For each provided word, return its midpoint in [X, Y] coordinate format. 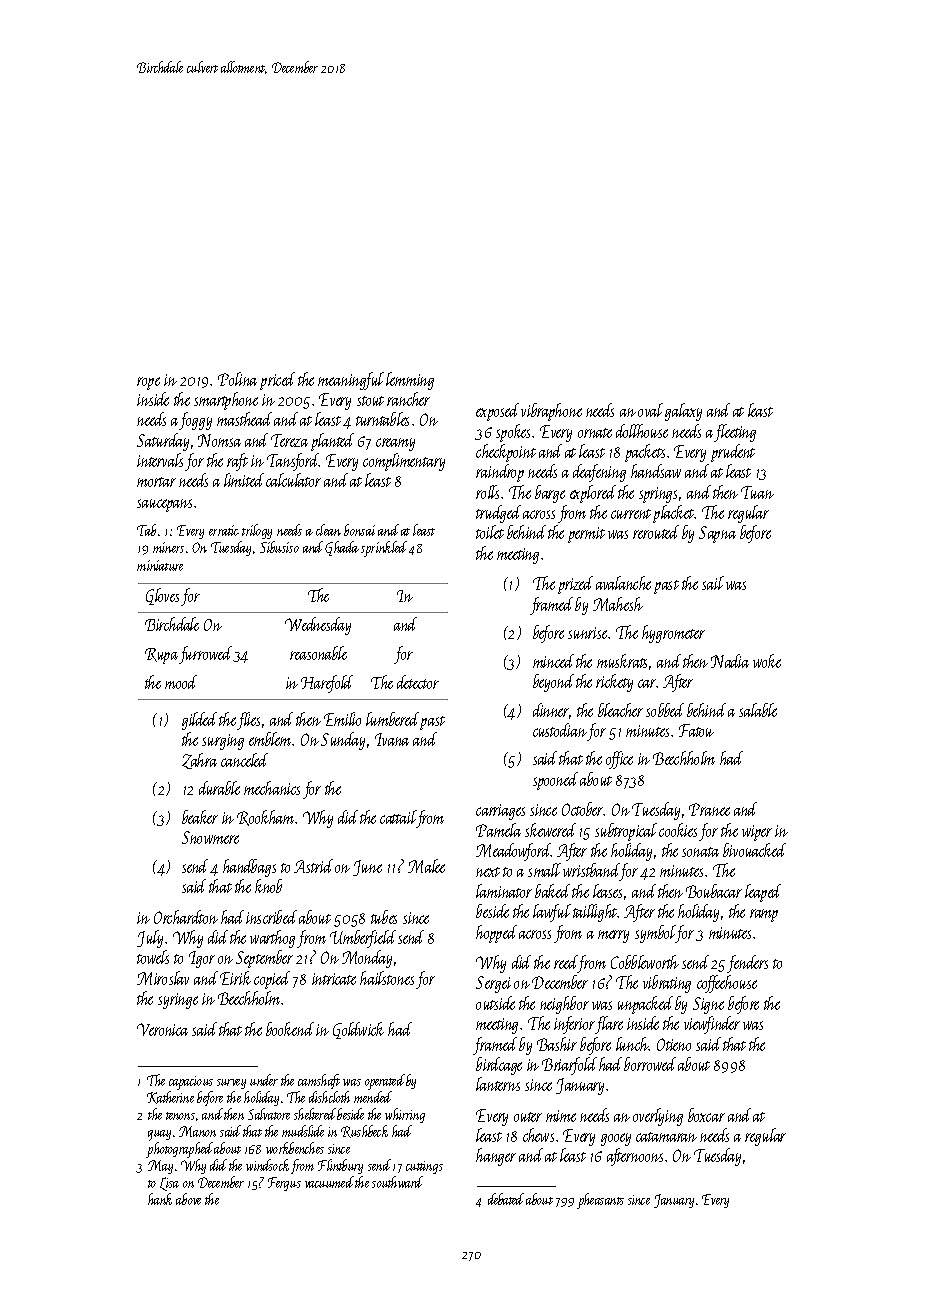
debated [506, 1199]
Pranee [709, 809]
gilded [199, 721]
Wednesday [318, 626]
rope [148, 383]
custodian [560, 730]
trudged [498, 514]
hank [160, 1199]
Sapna [717, 534]
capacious [191, 1083]
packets [645, 453]
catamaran [666, 1137]
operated [385, 1082]
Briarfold [569, 1066]
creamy [395, 444]
